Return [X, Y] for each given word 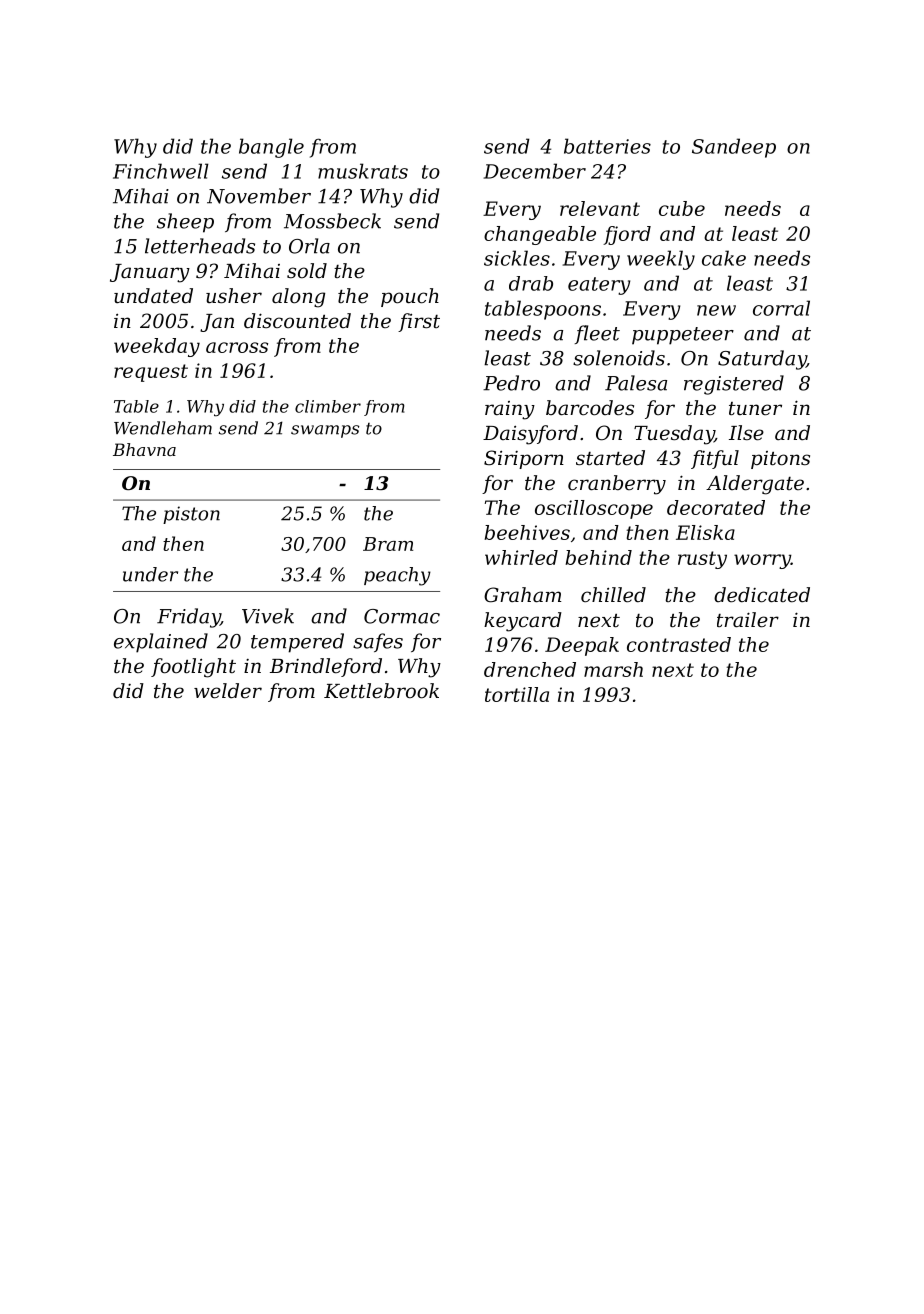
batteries [607, 146]
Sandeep [734, 148]
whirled [521, 557]
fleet [597, 334]
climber [328, 406]
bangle [271, 148]
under [150, 574]
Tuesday [674, 435]
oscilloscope [594, 509]
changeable [540, 235]
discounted [297, 321]
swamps [325, 431]
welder [228, 691]
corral [781, 308]
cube [682, 208]
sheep [185, 223]
